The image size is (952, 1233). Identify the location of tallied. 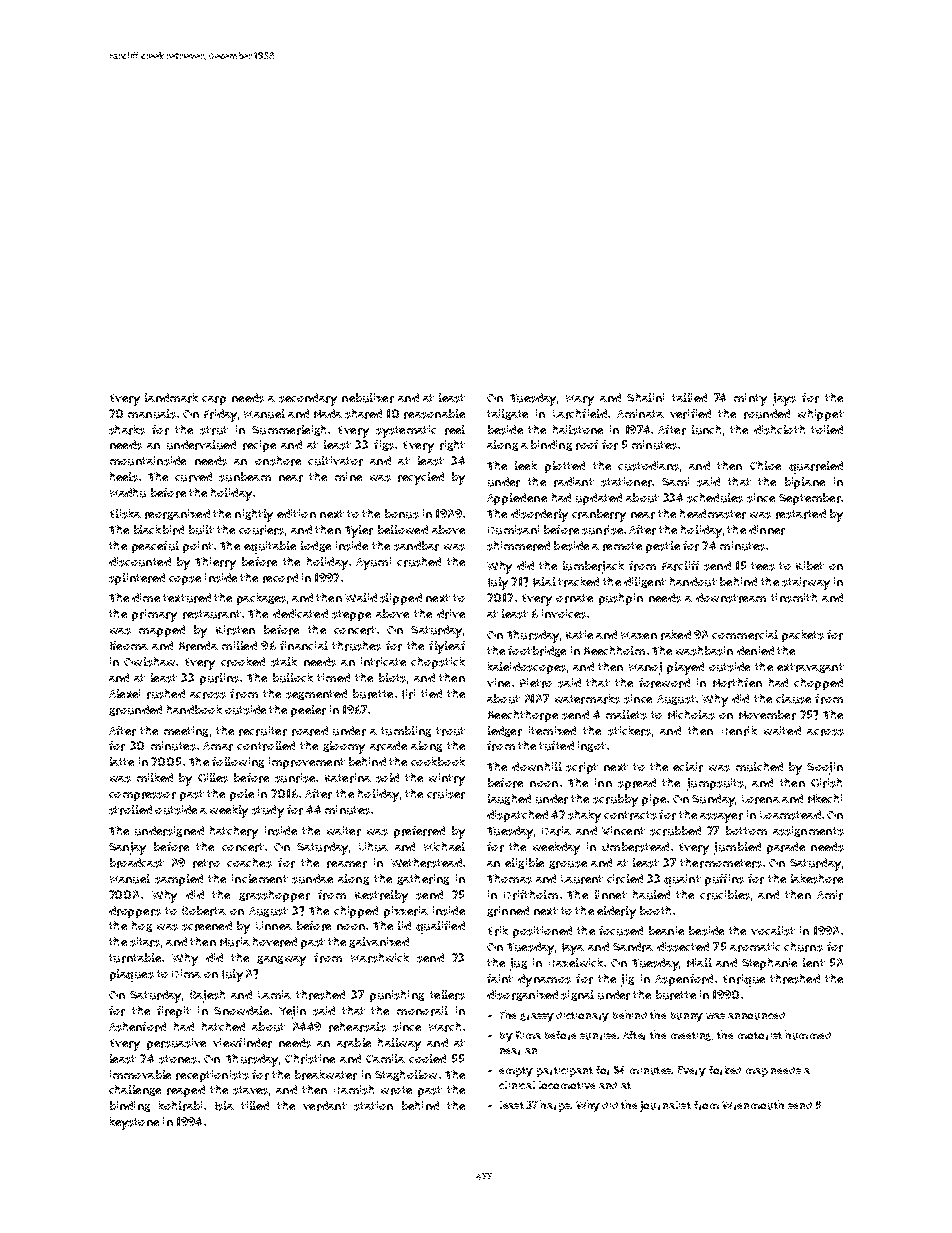
(689, 397).
